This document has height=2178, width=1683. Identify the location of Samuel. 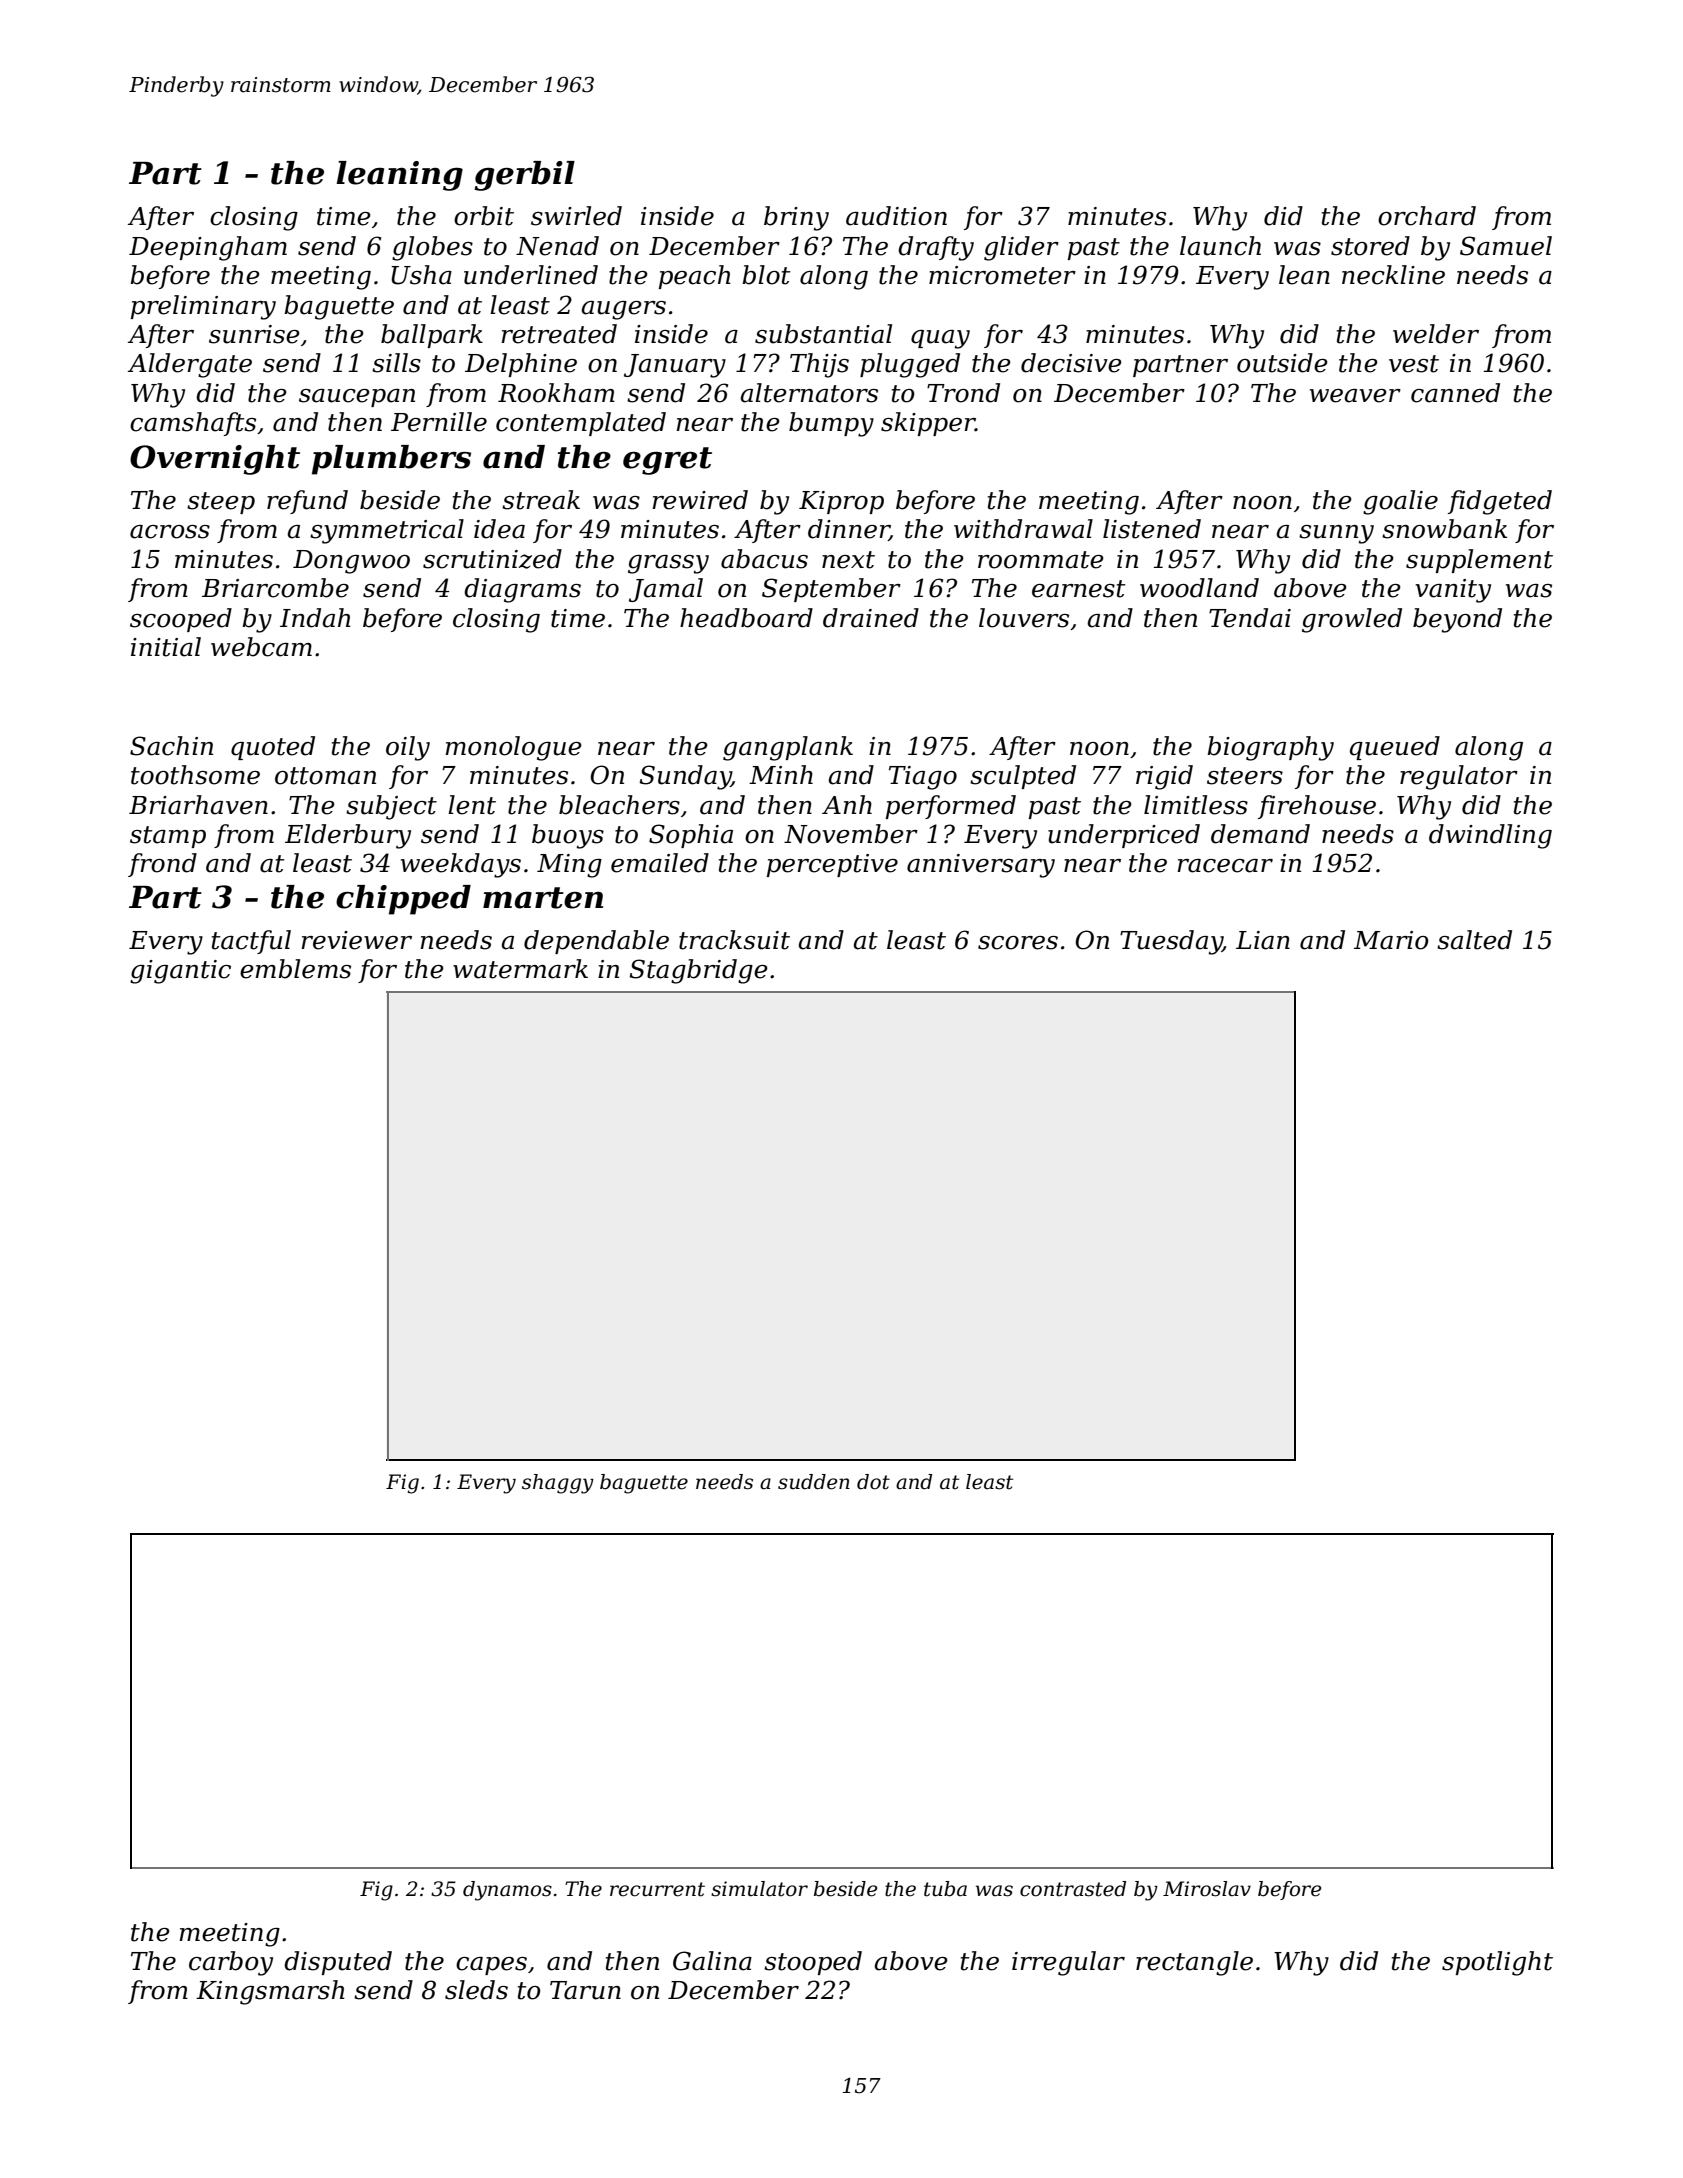
(1506, 246).
